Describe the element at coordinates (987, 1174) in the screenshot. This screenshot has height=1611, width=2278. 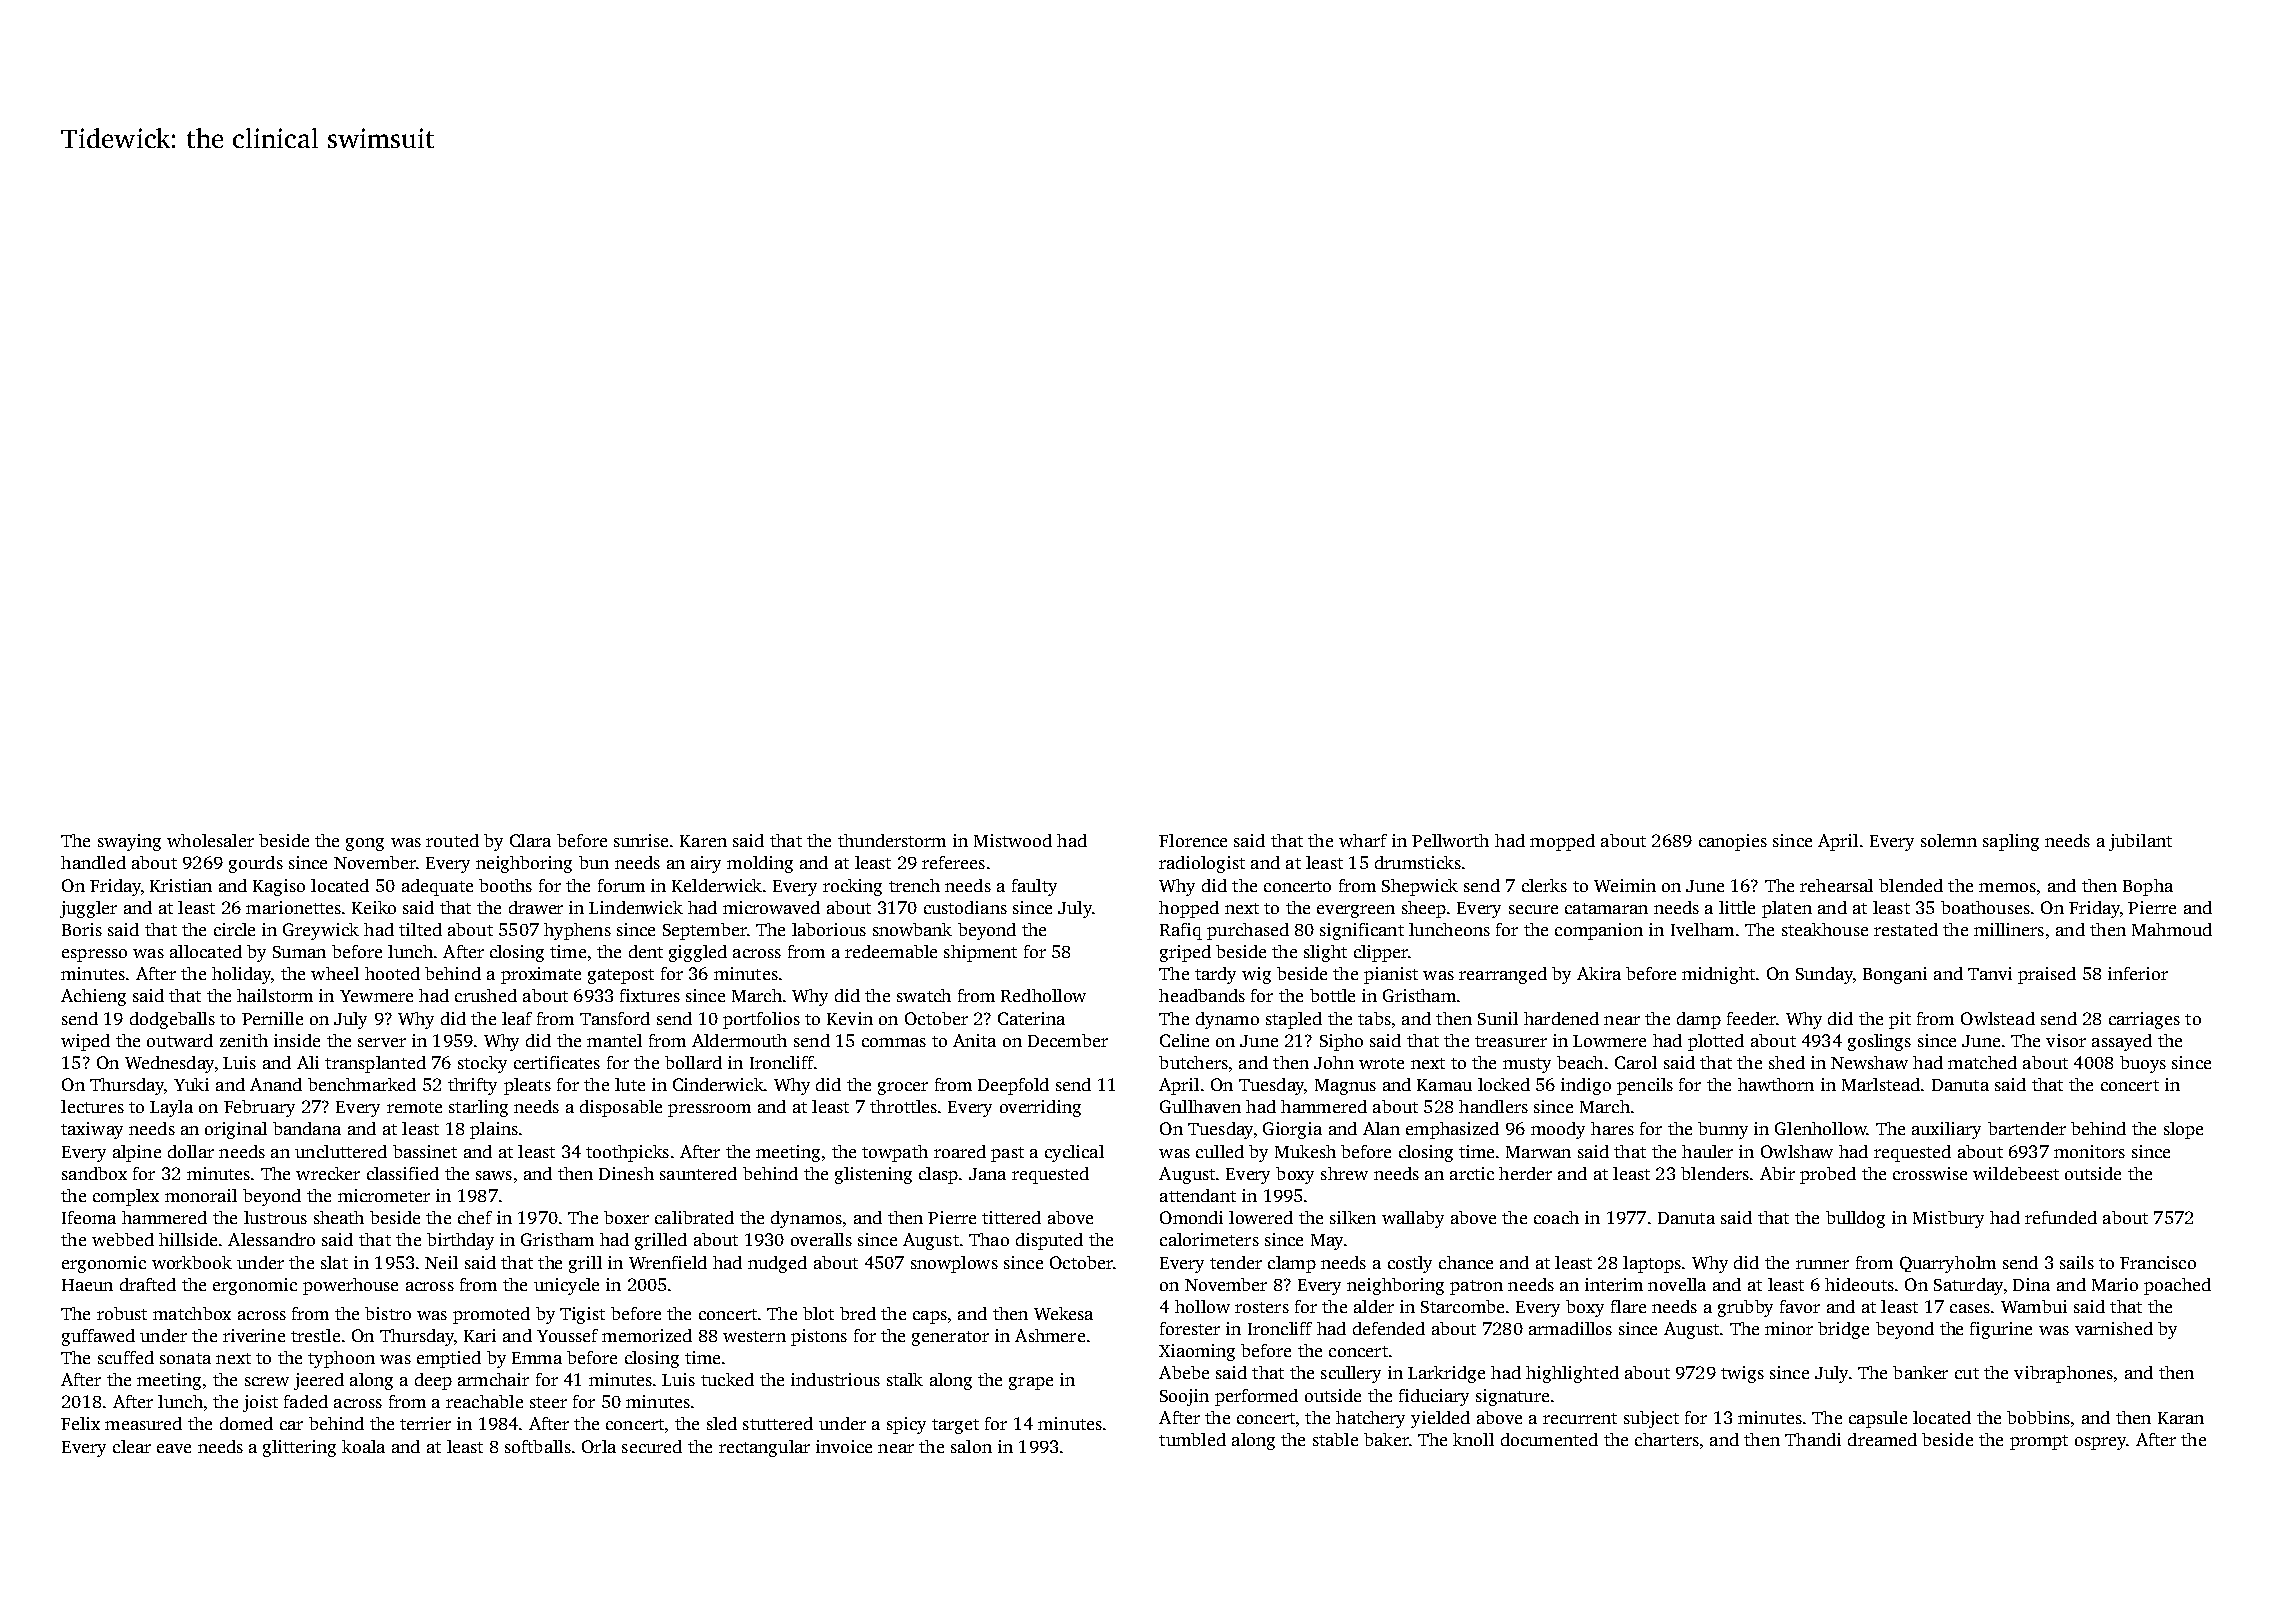
I see `Jana` at that location.
